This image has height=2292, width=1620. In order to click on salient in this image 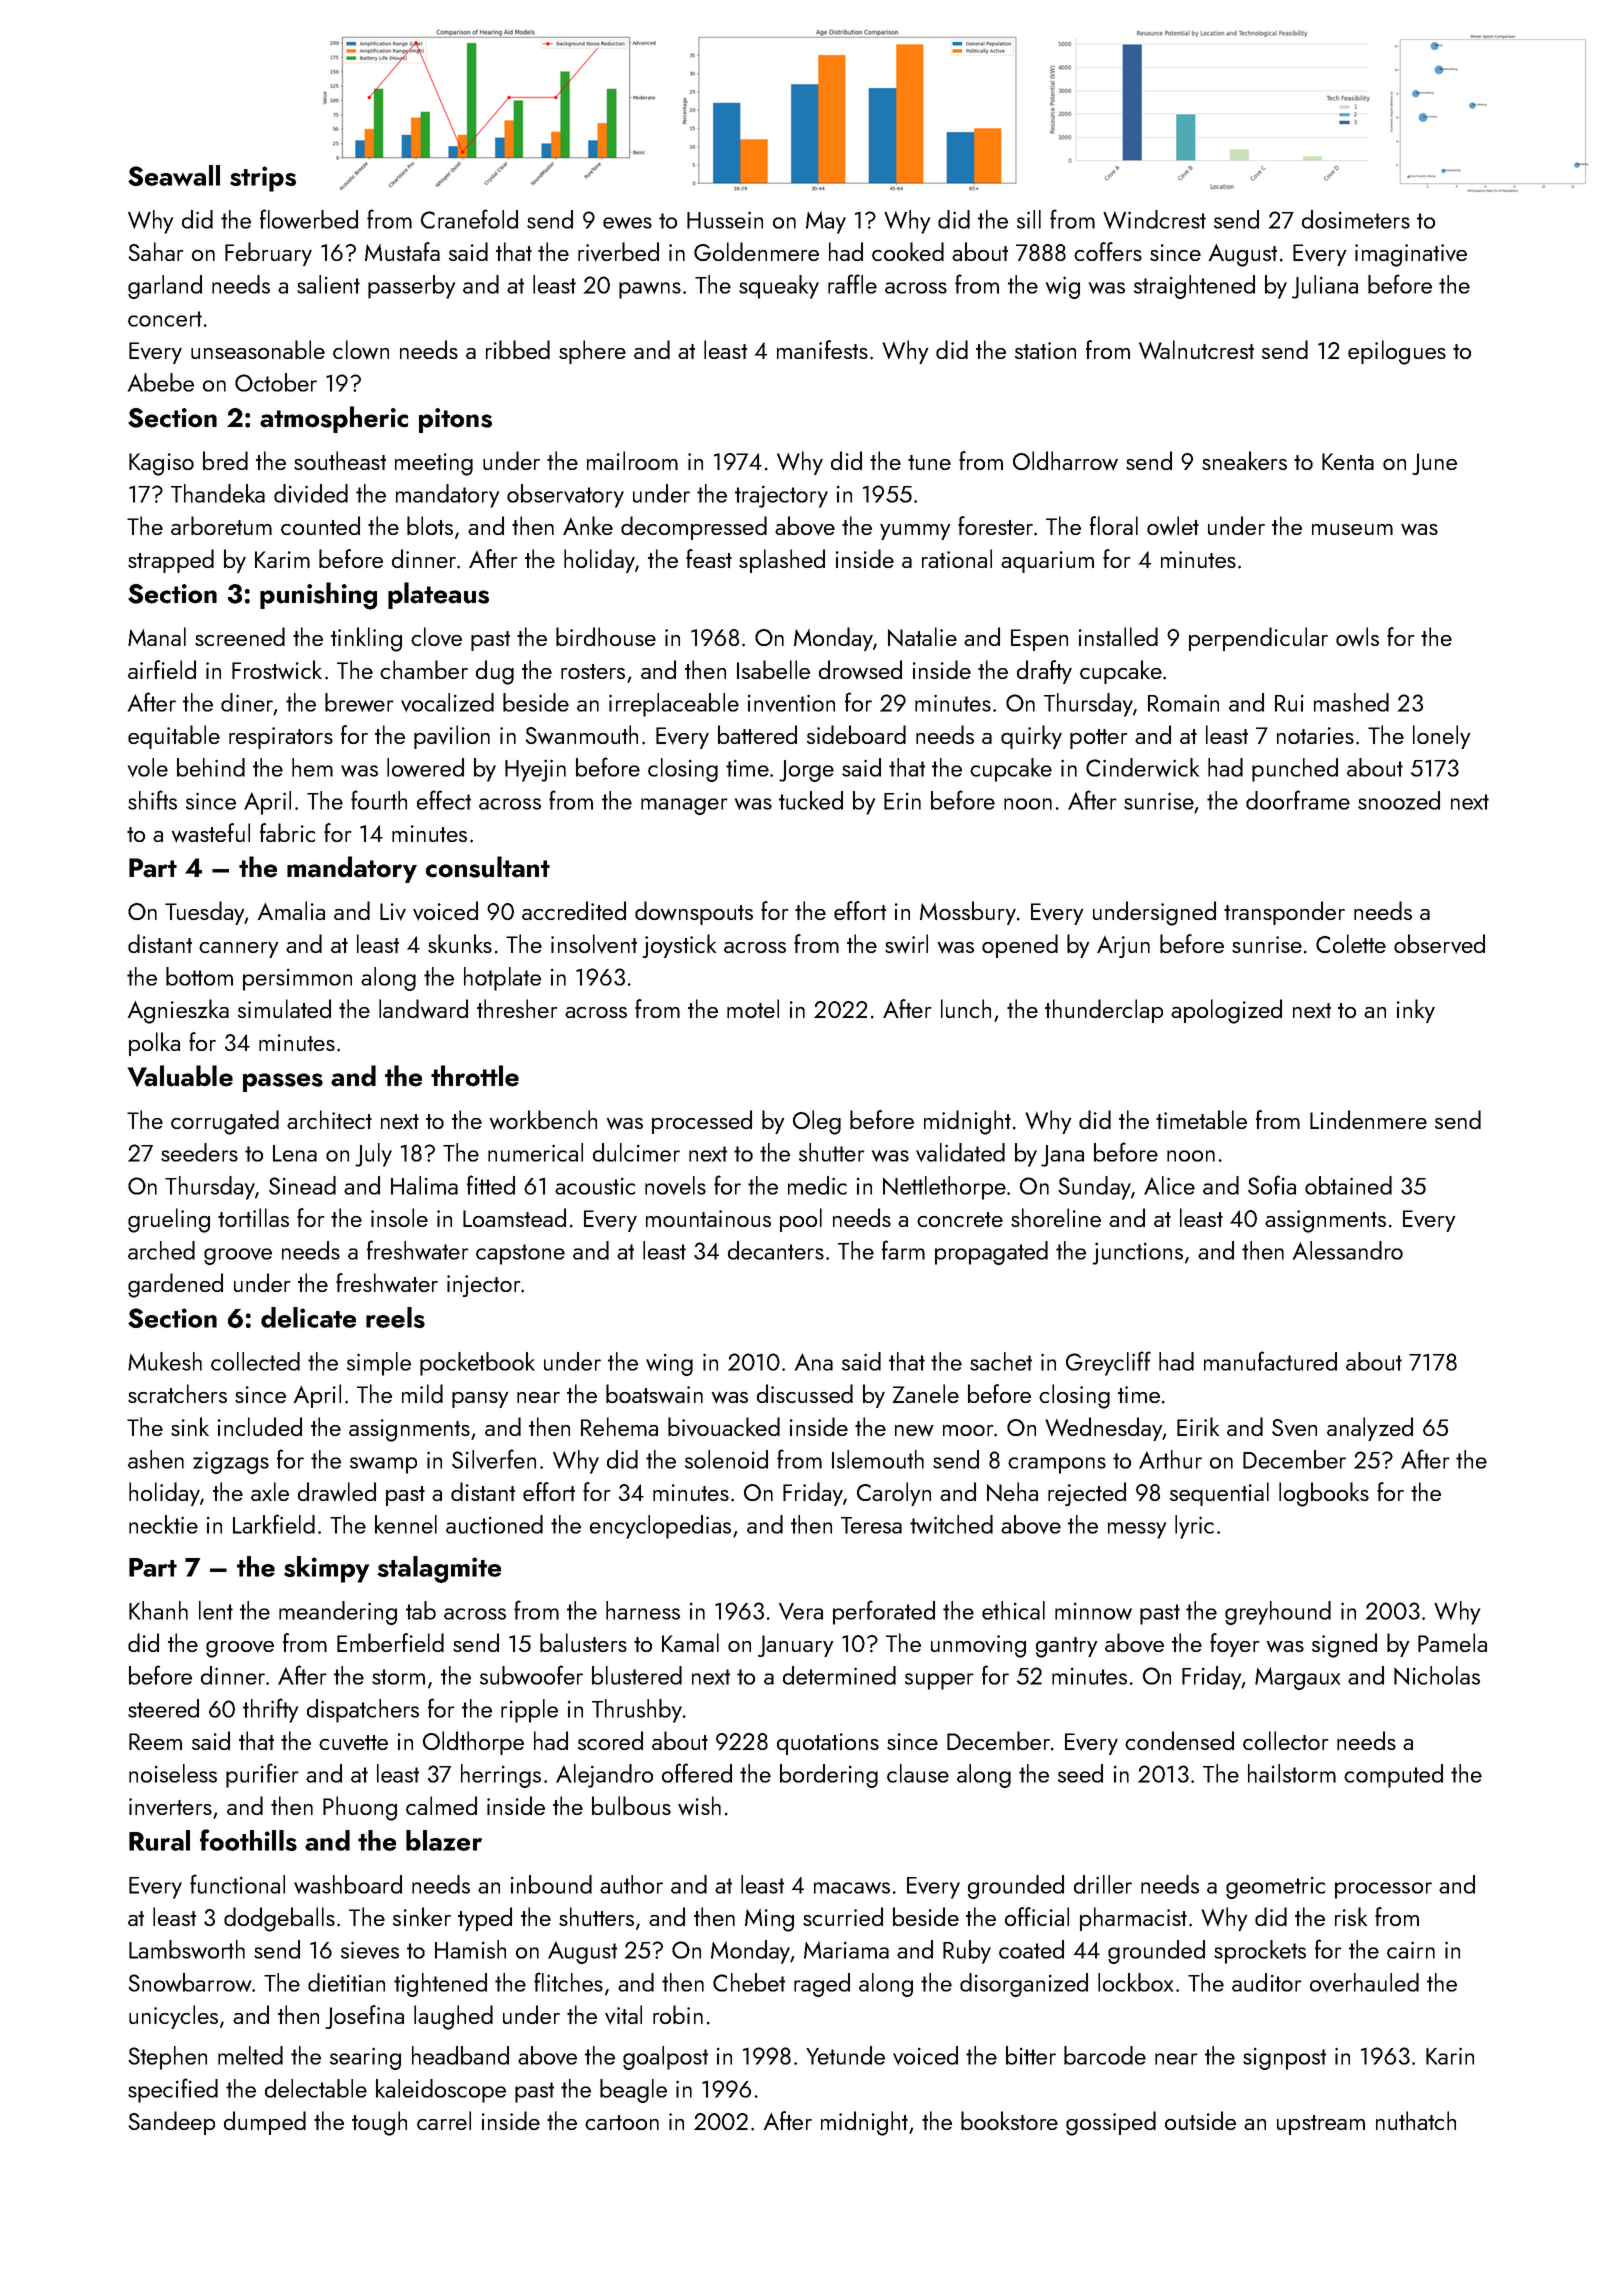, I will do `click(328, 284)`.
